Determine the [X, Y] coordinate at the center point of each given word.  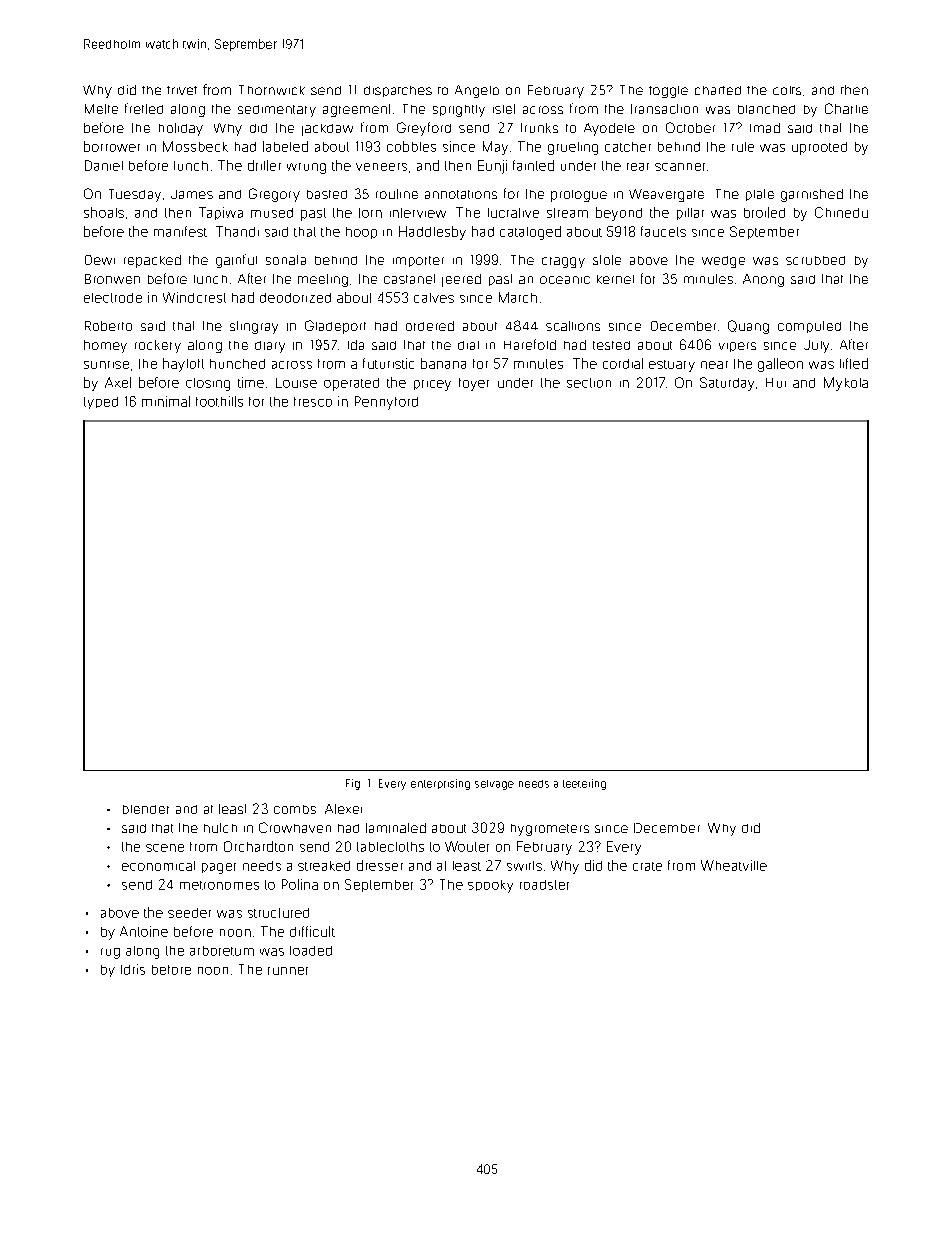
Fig [353, 784]
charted [718, 90]
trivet [182, 90]
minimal [166, 401]
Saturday [727, 384]
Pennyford [386, 403]
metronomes [219, 885]
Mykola [846, 384]
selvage [494, 785]
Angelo [477, 91]
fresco [313, 402]
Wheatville [734, 865]
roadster [544, 885]
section [589, 383]
